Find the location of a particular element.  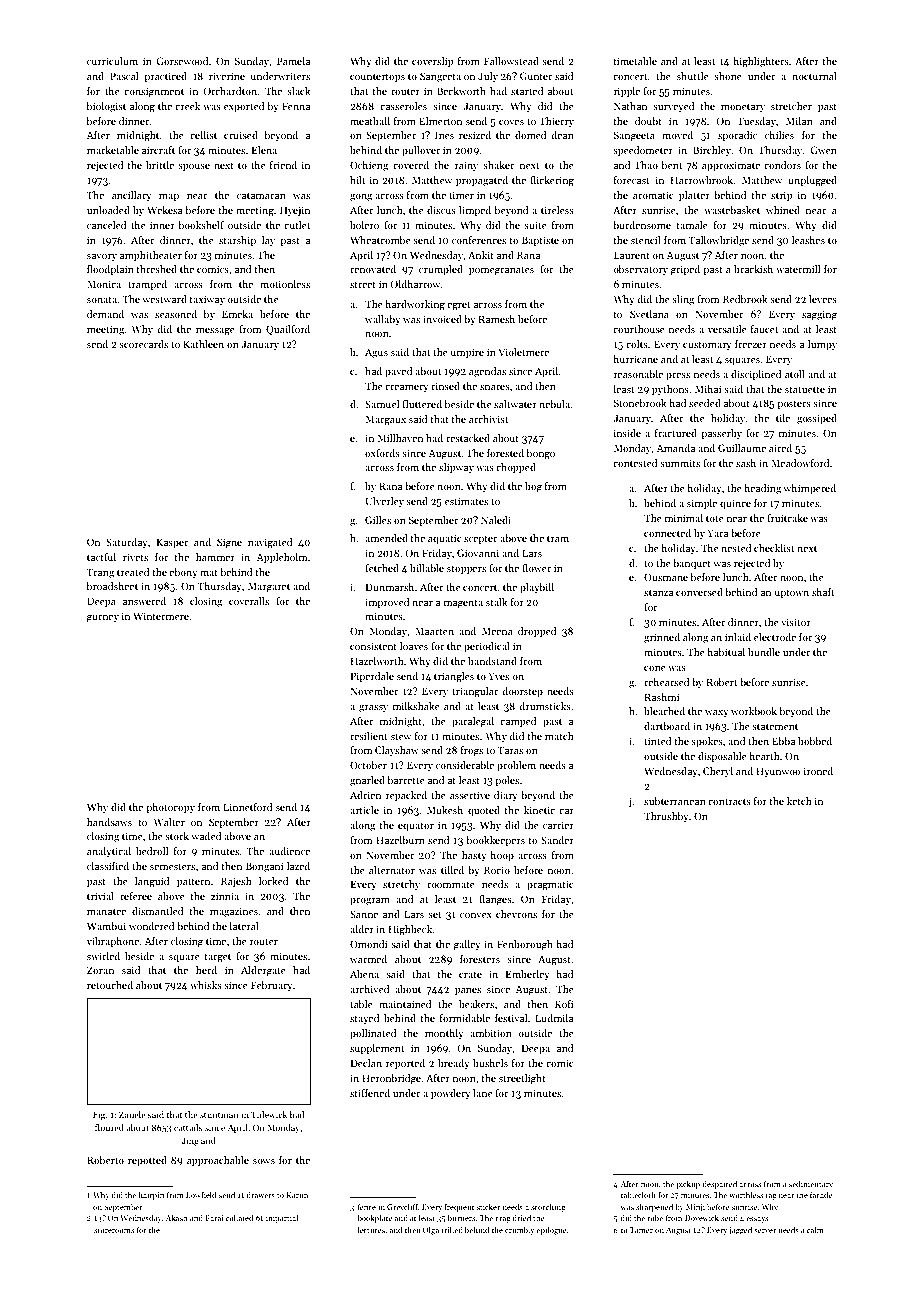

improved is located at coordinates (387, 603).
